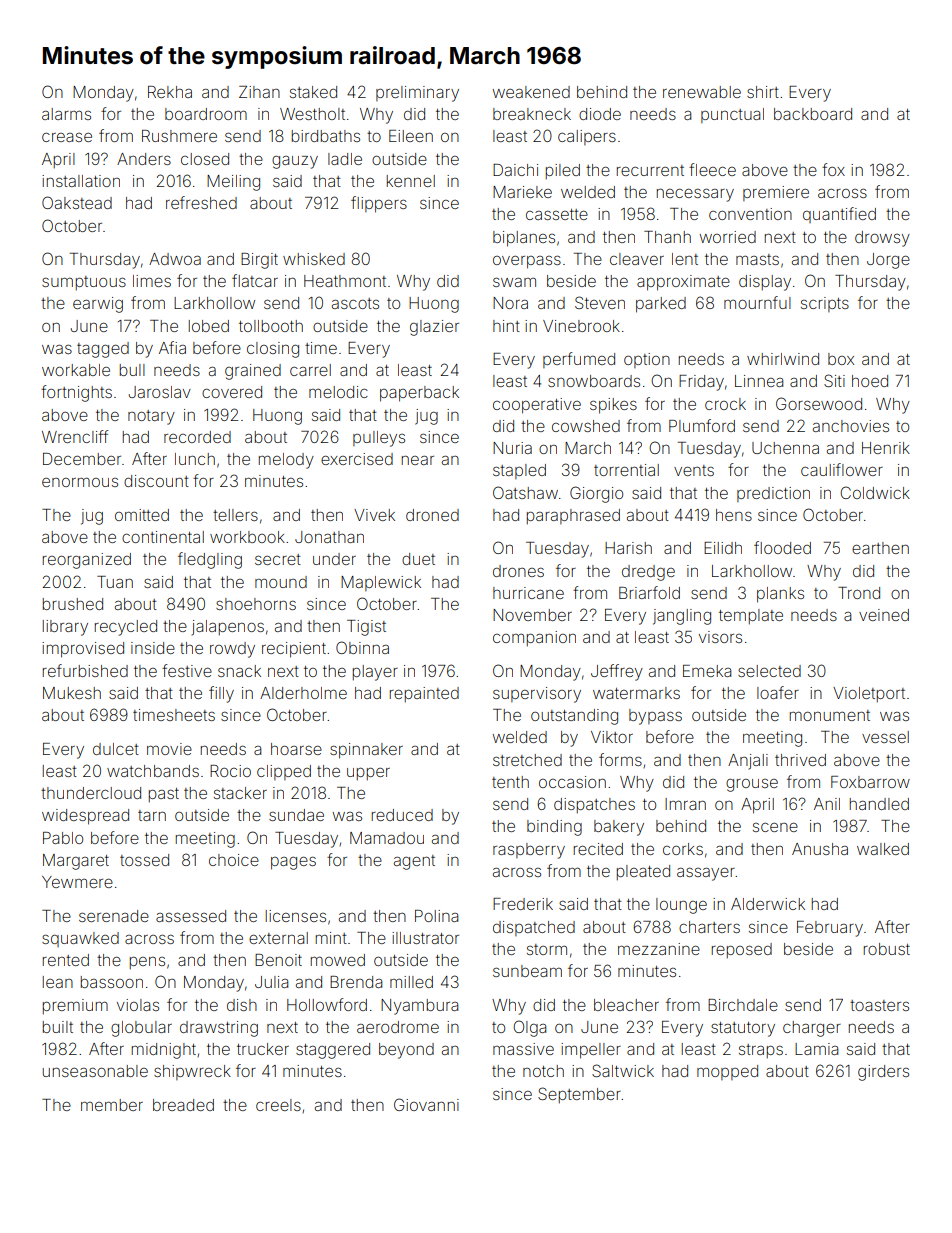  What do you see at coordinates (769, 671) in the document?
I see `selected` at bounding box center [769, 671].
